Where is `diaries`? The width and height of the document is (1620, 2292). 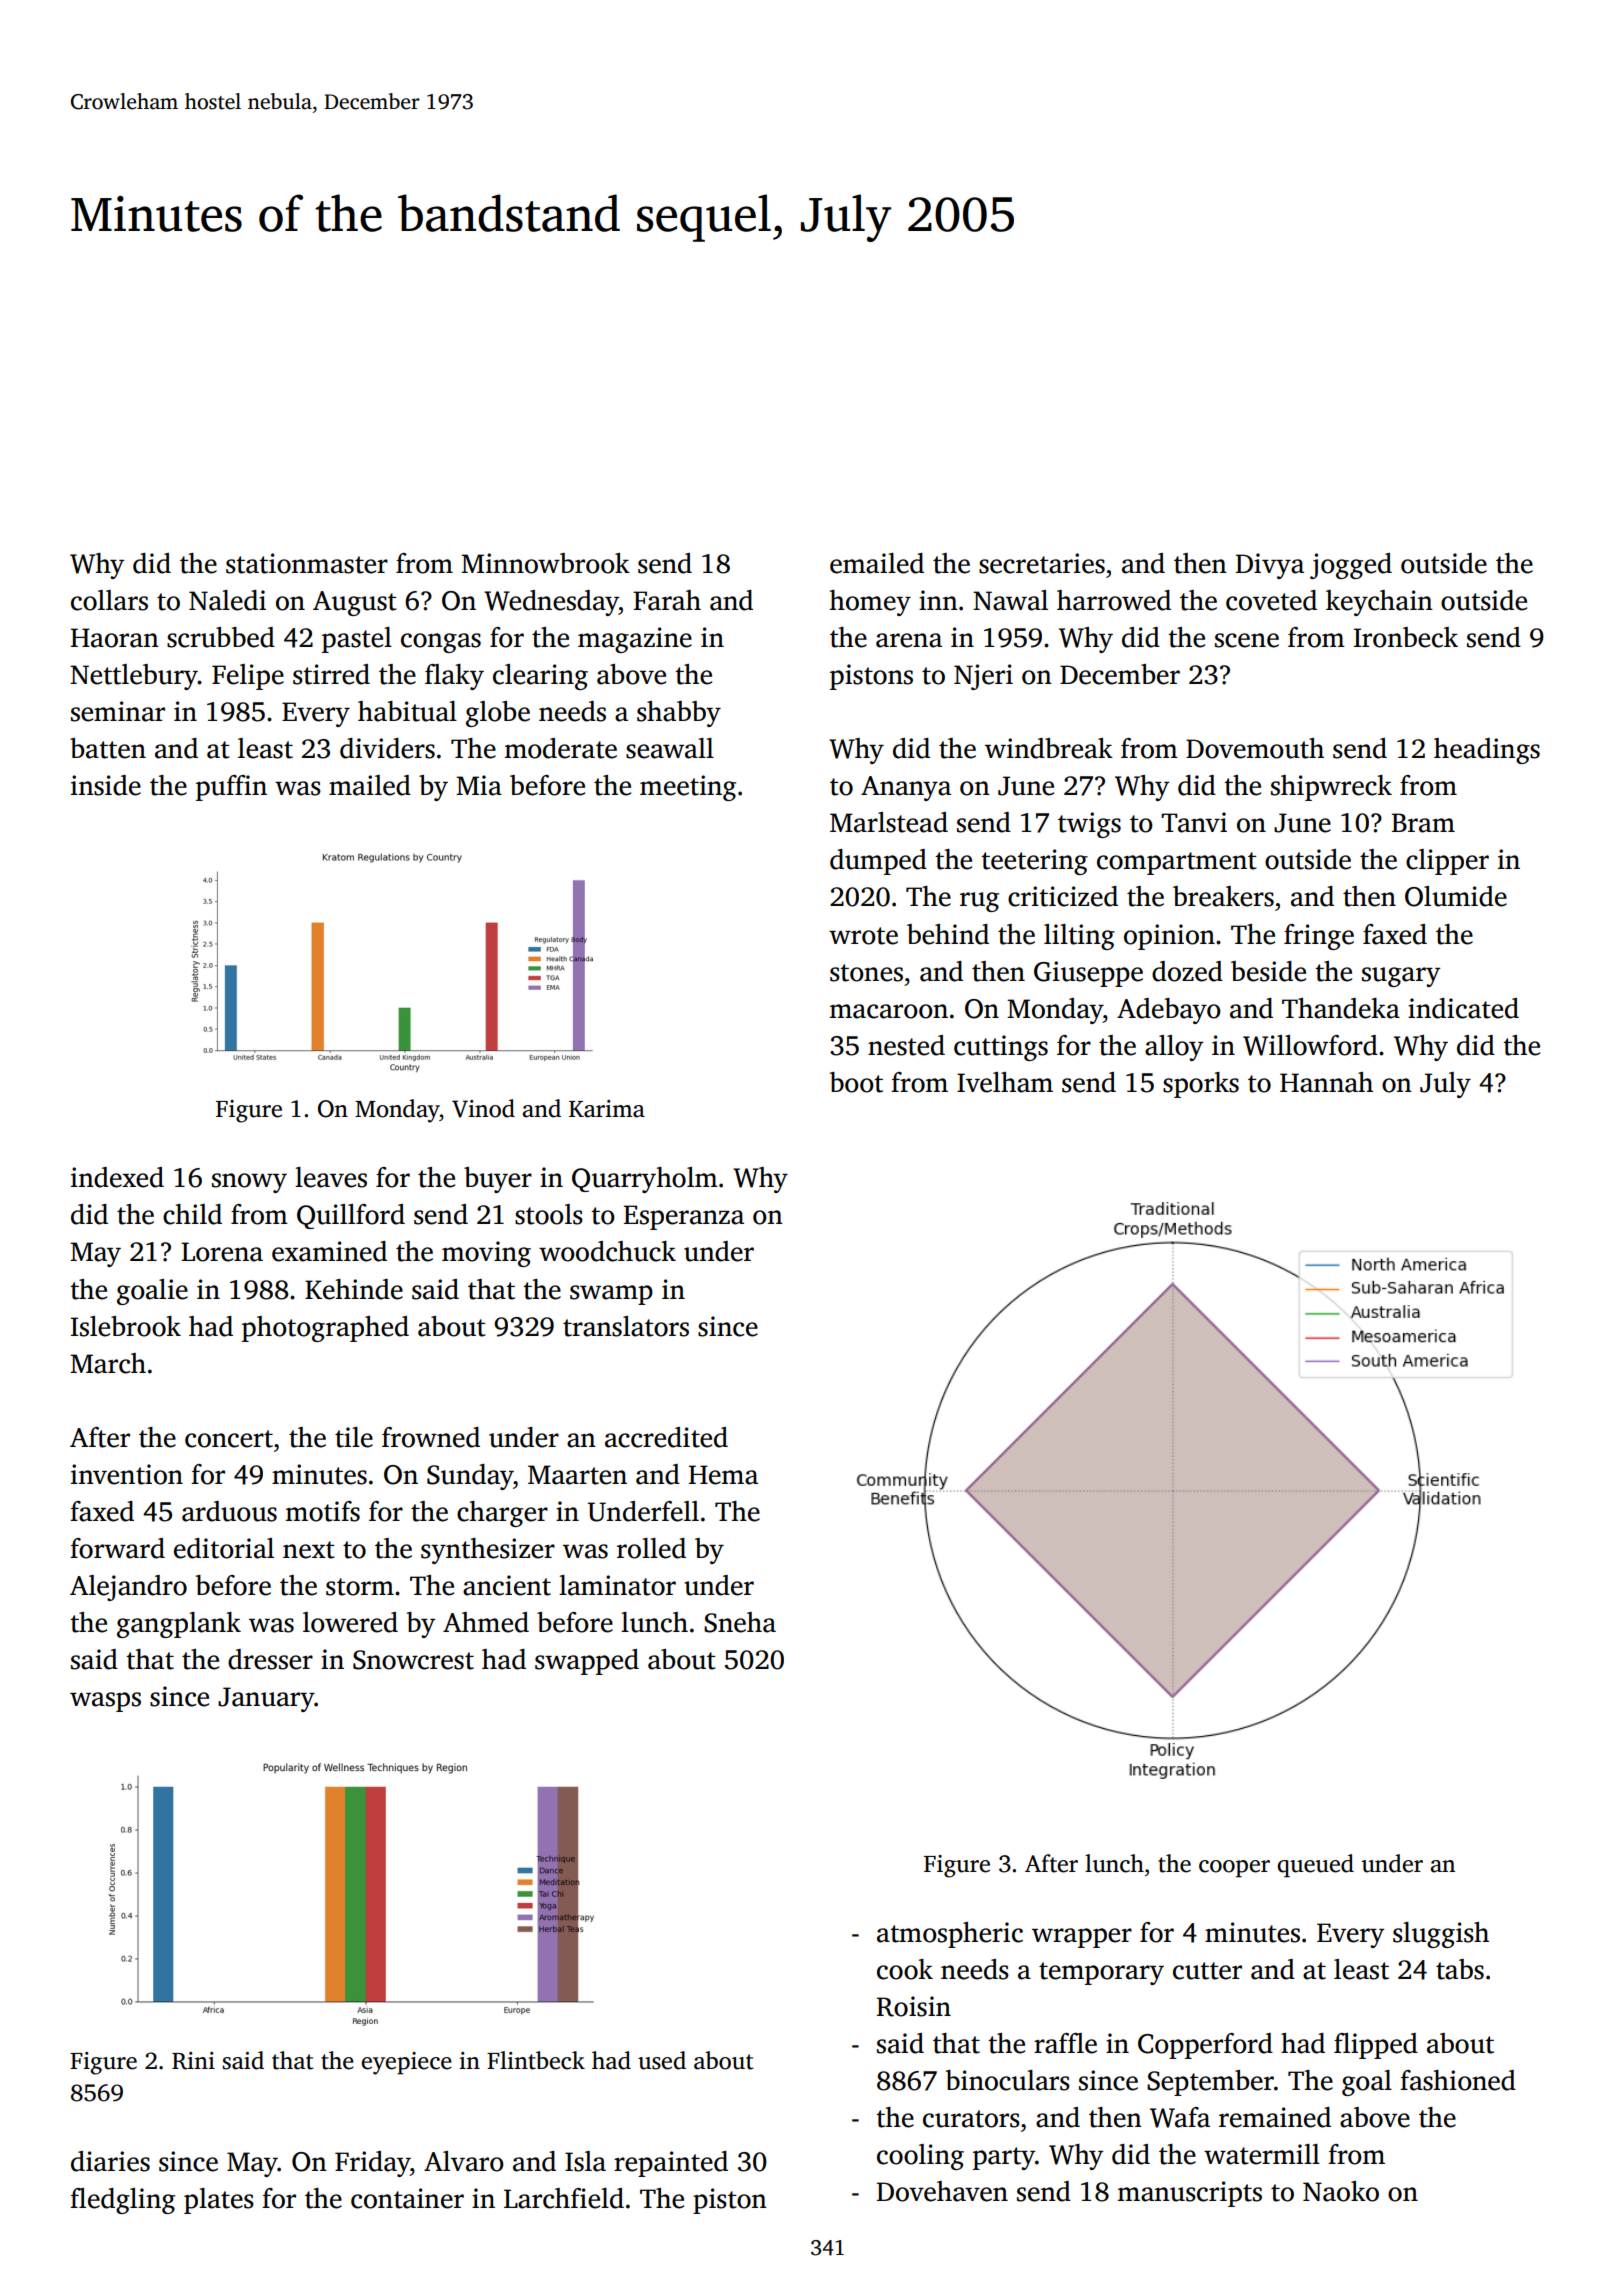
diaries is located at coordinates (110, 2161).
